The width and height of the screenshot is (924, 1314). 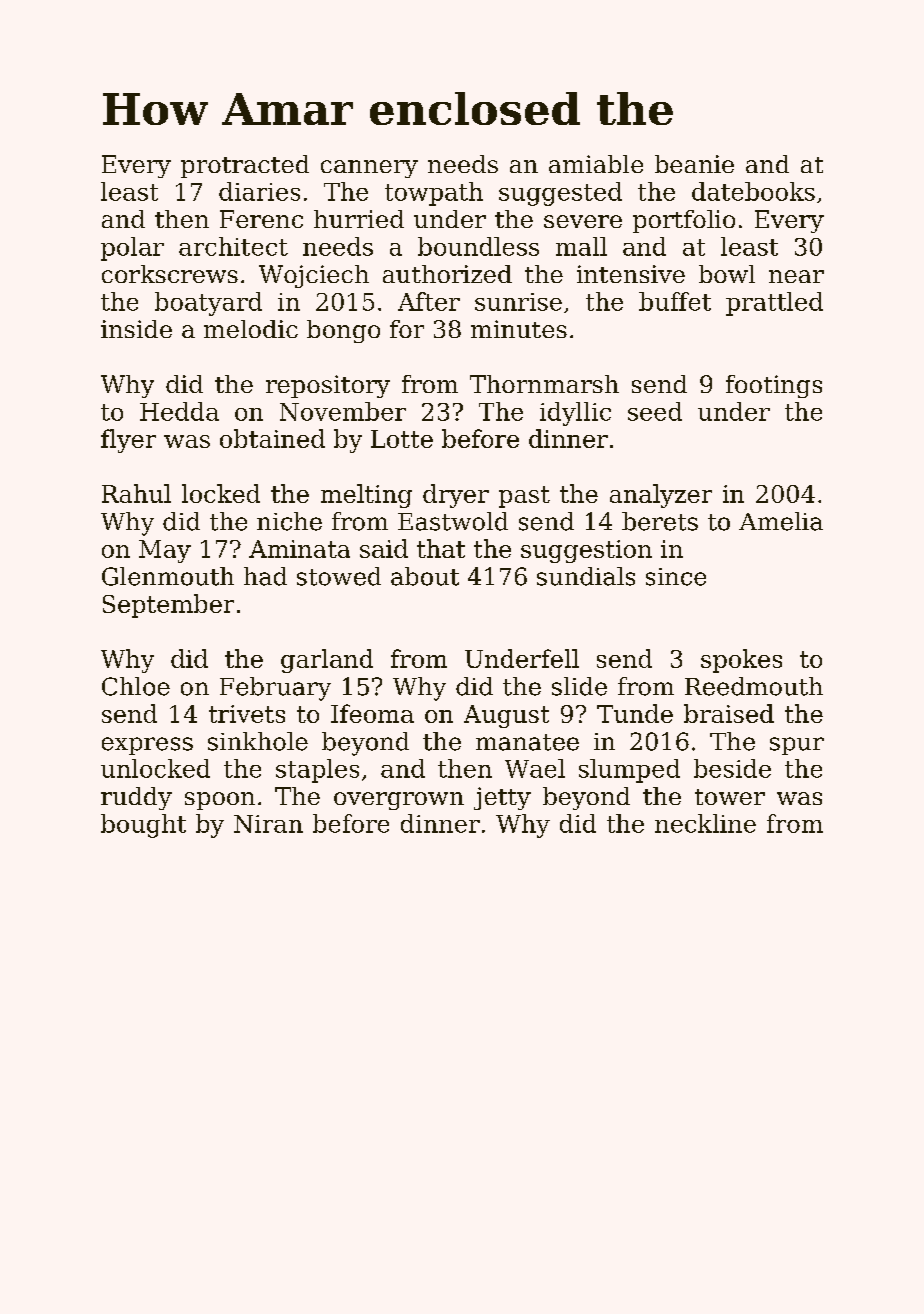 What do you see at coordinates (314, 276) in the screenshot?
I see `Wojciech` at bounding box center [314, 276].
